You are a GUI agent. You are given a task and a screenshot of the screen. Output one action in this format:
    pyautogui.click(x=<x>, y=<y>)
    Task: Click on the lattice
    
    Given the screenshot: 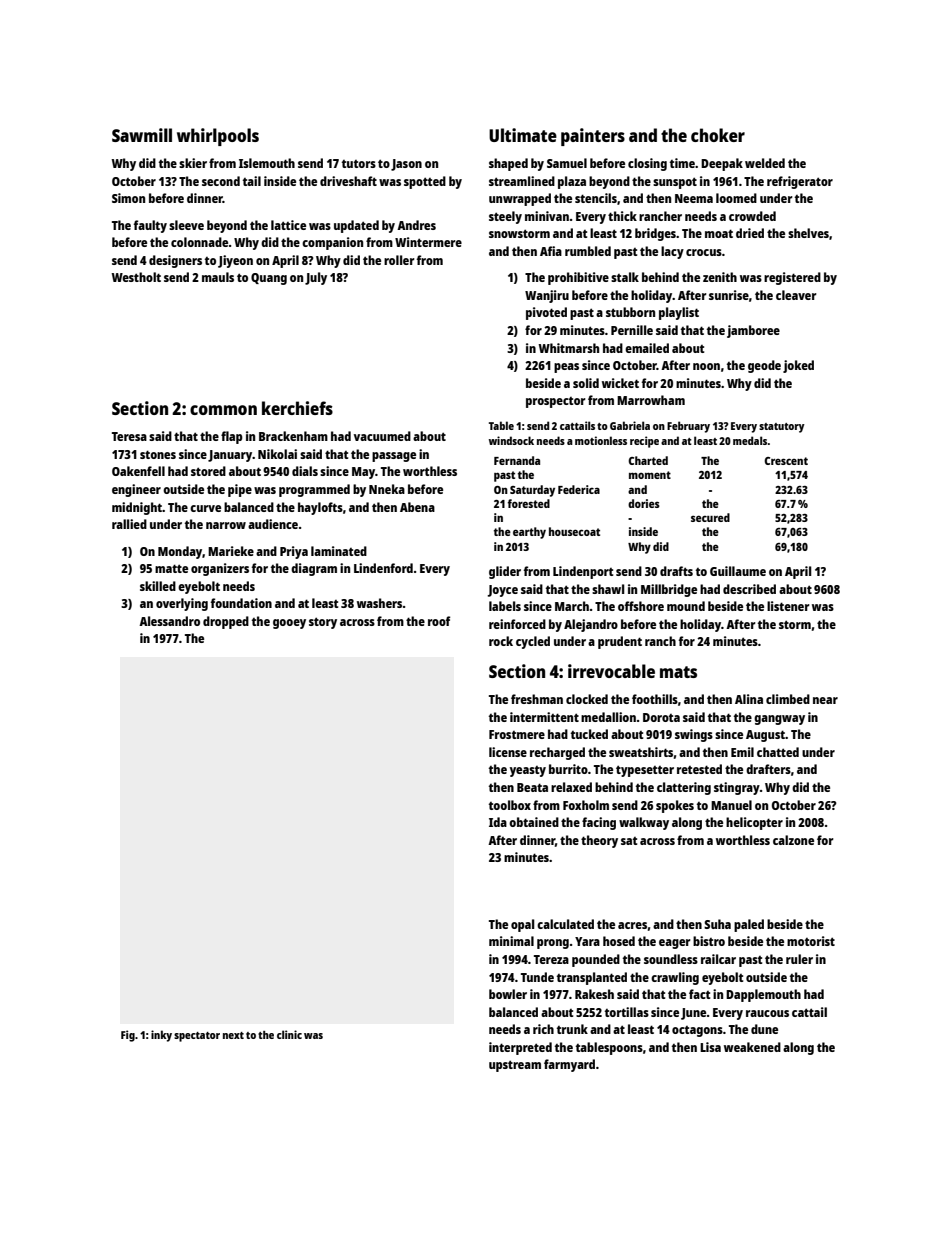 What is the action you would take?
    pyautogui.click(x=288, y=225)
